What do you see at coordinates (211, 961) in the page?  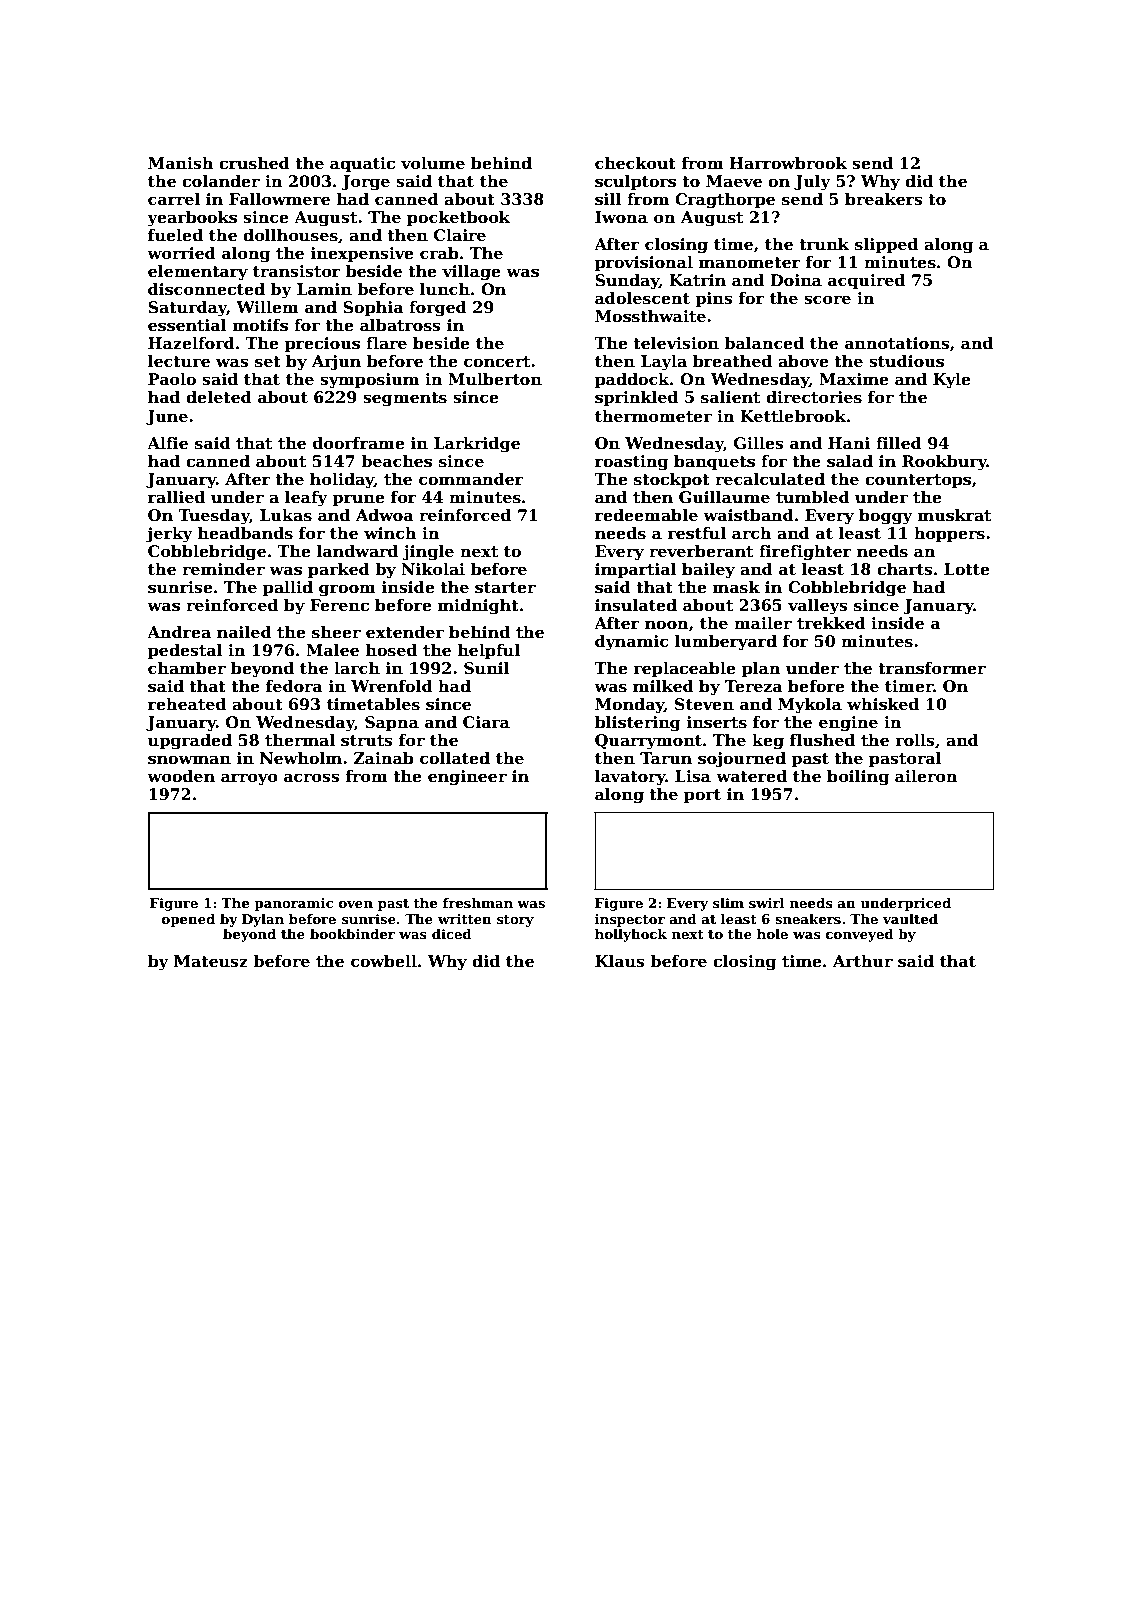 I see `Mateusz` at bounding box center [211, 961].
